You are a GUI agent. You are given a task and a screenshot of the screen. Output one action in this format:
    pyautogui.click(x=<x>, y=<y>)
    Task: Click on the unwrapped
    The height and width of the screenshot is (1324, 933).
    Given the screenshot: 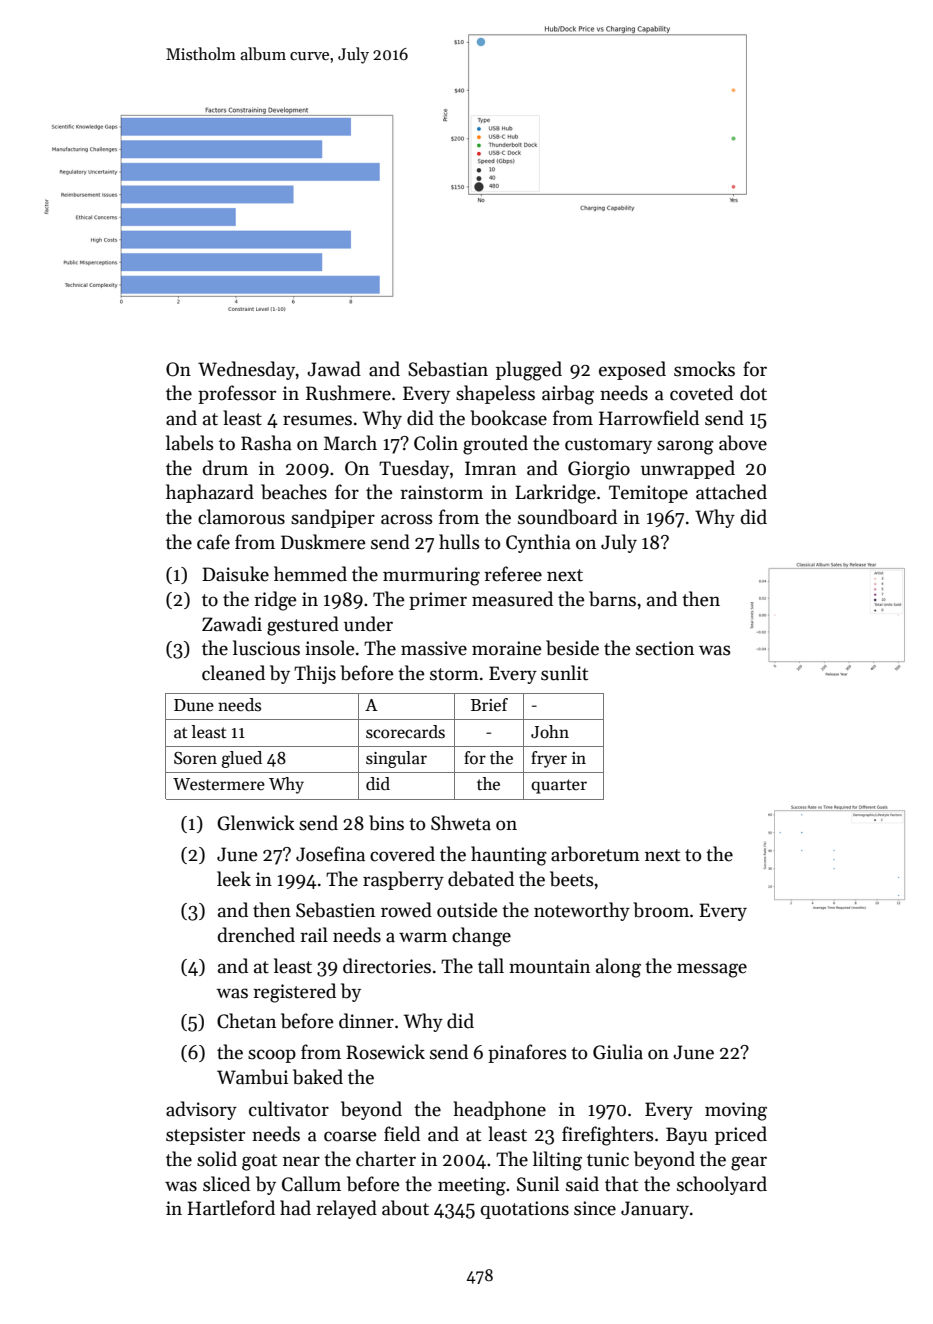 What is the action you would take?
    pyautogui.click(x=688, y=469)
